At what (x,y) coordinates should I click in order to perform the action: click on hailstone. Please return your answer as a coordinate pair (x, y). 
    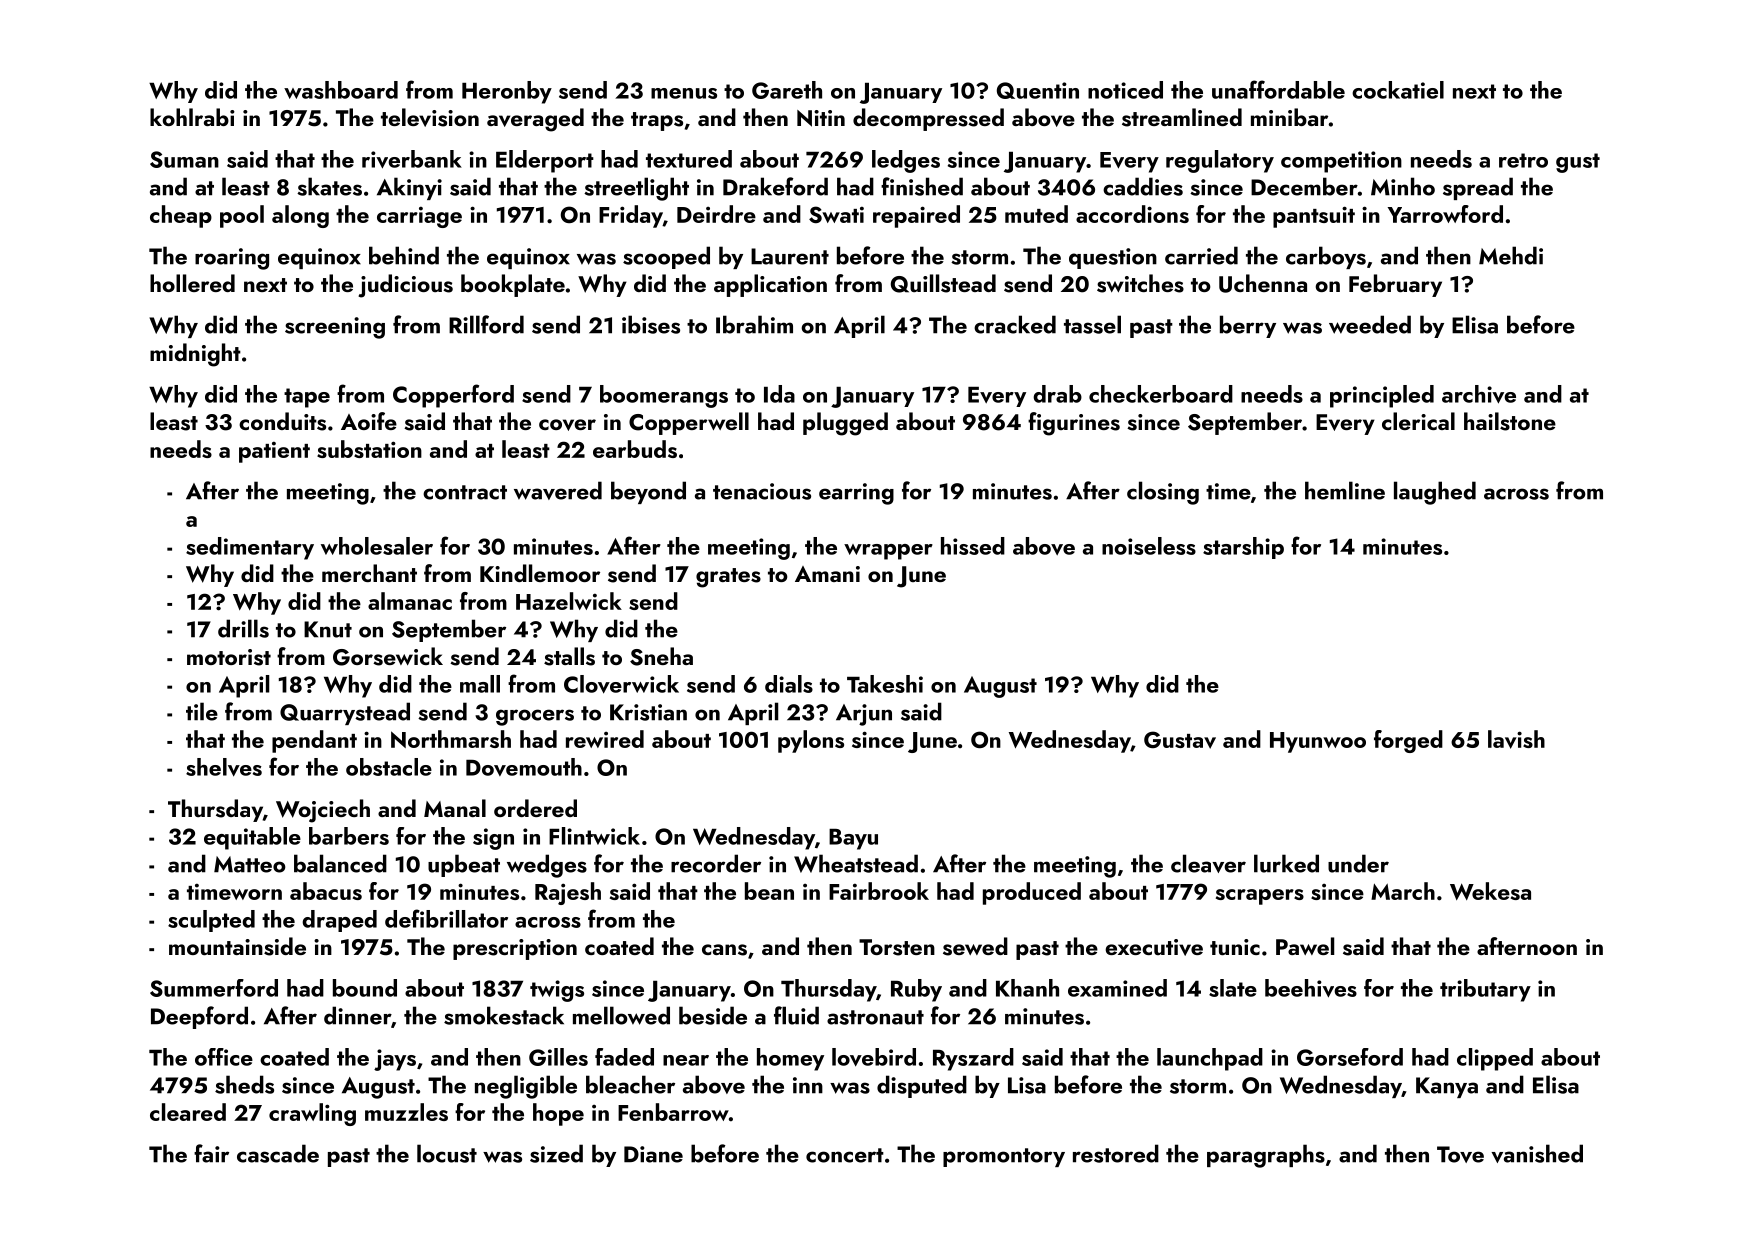
    Looking at the image, I should click on (1510, 421).
